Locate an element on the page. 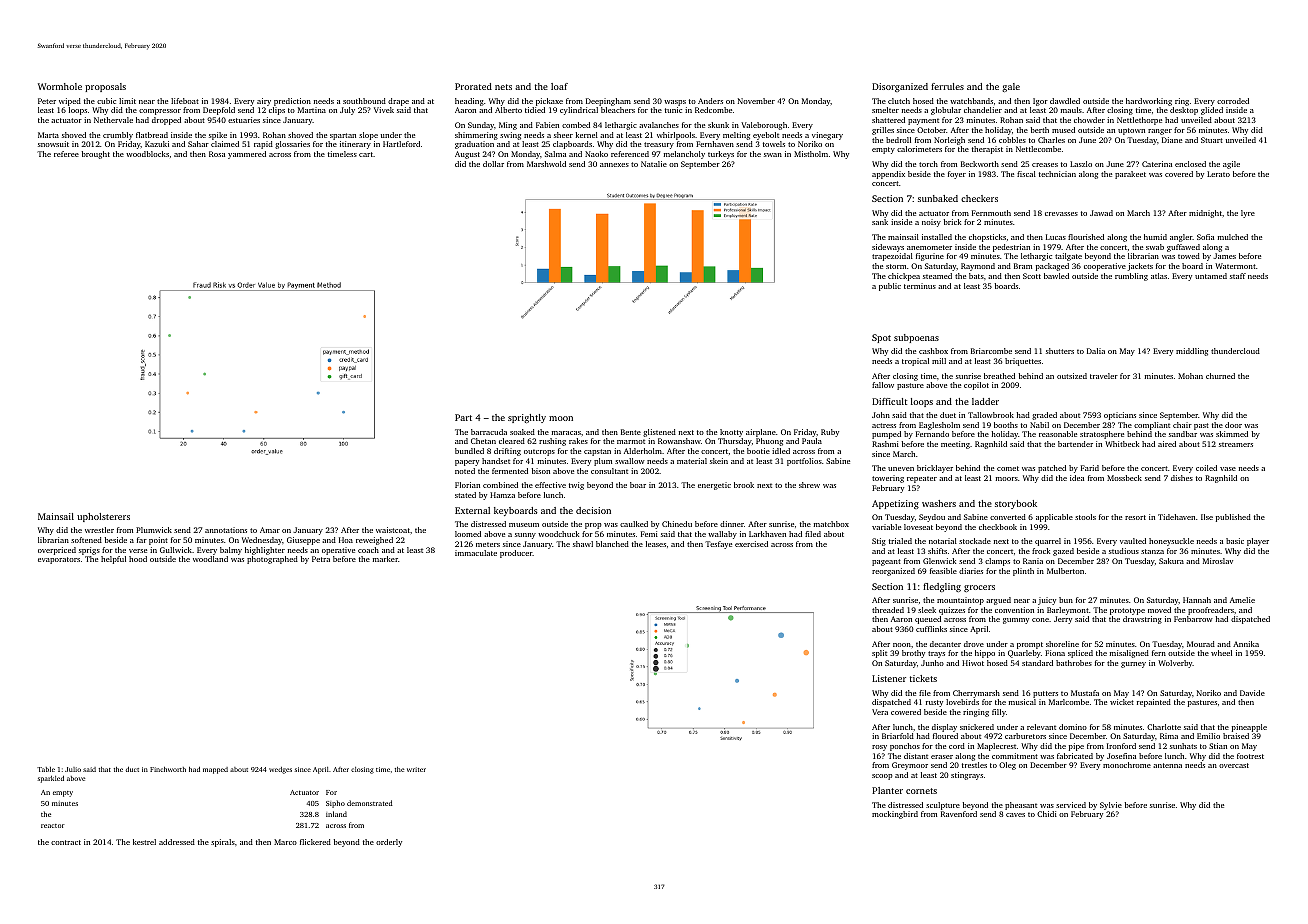  evaporators is located at coordinates (59, 560).
